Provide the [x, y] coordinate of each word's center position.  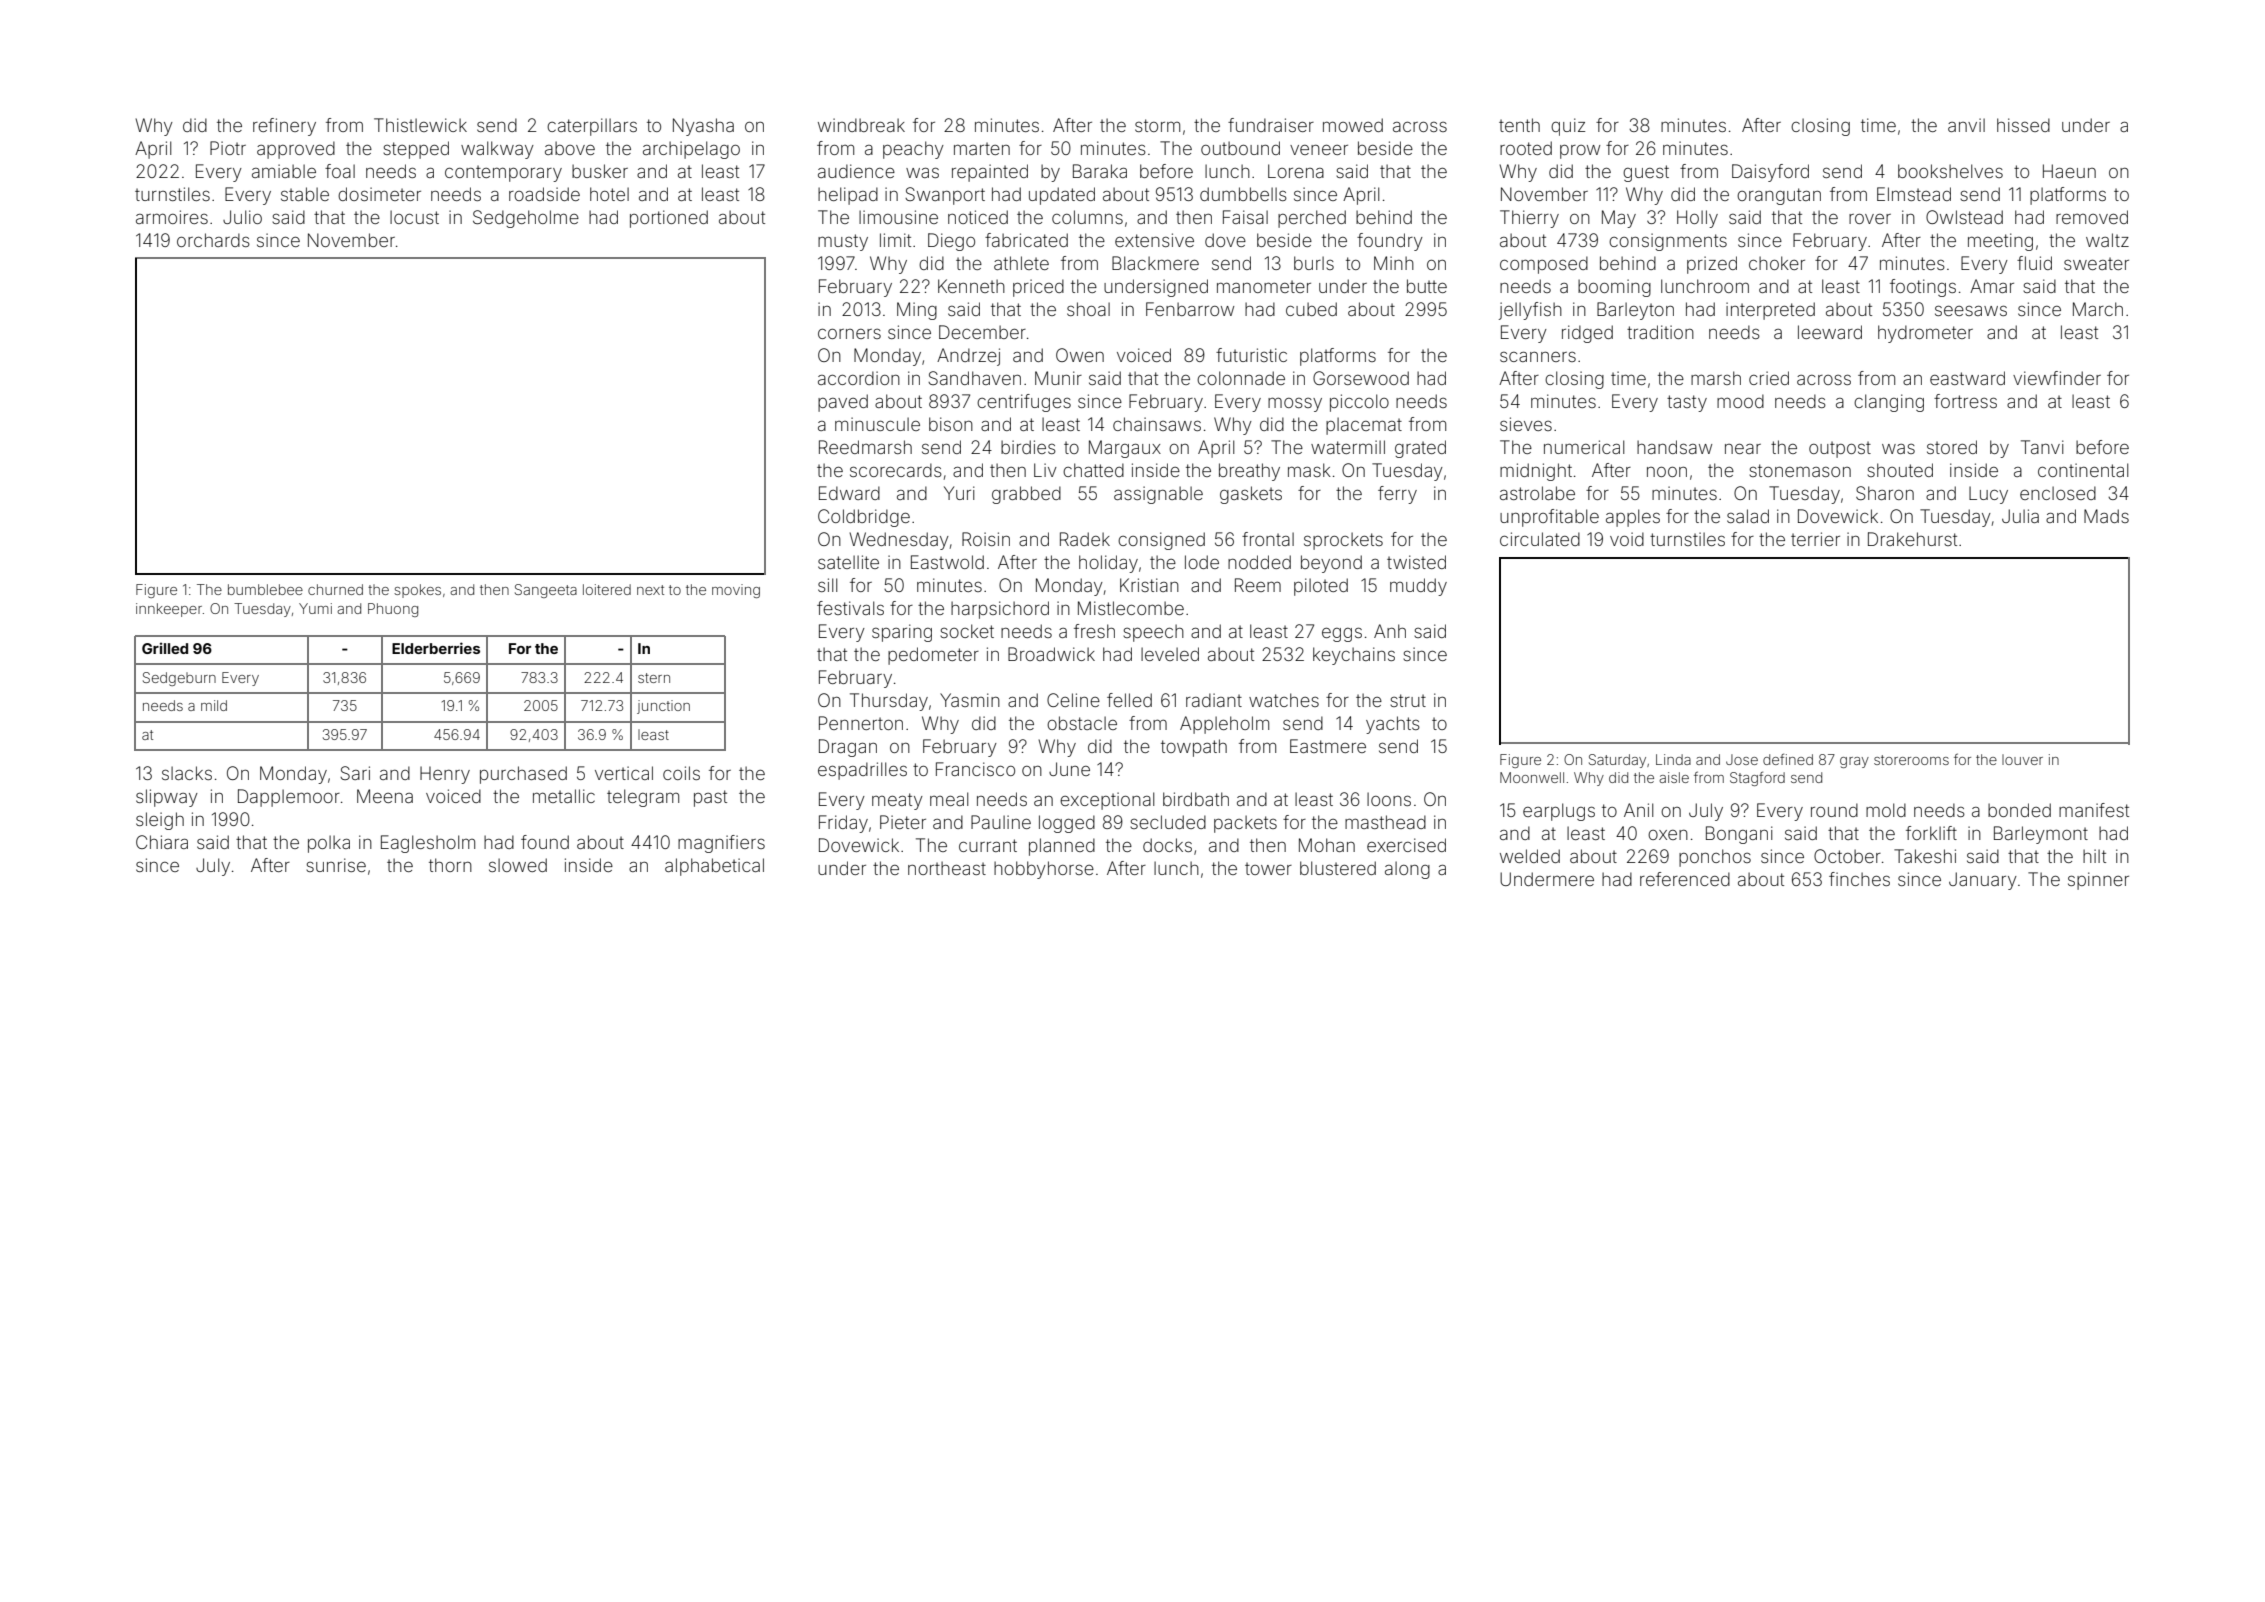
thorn [450, 865]
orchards [213, 240]
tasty [1687, 403]
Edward [849, 493]
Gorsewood [1361, 378]
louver [2022, 759]
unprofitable [1549, 518]
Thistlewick [420, 125]
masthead [1385, 822]
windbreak [861, 125]
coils [681, 773]
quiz [1568, 127]
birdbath [1196, 799]
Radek [1085, 539]
